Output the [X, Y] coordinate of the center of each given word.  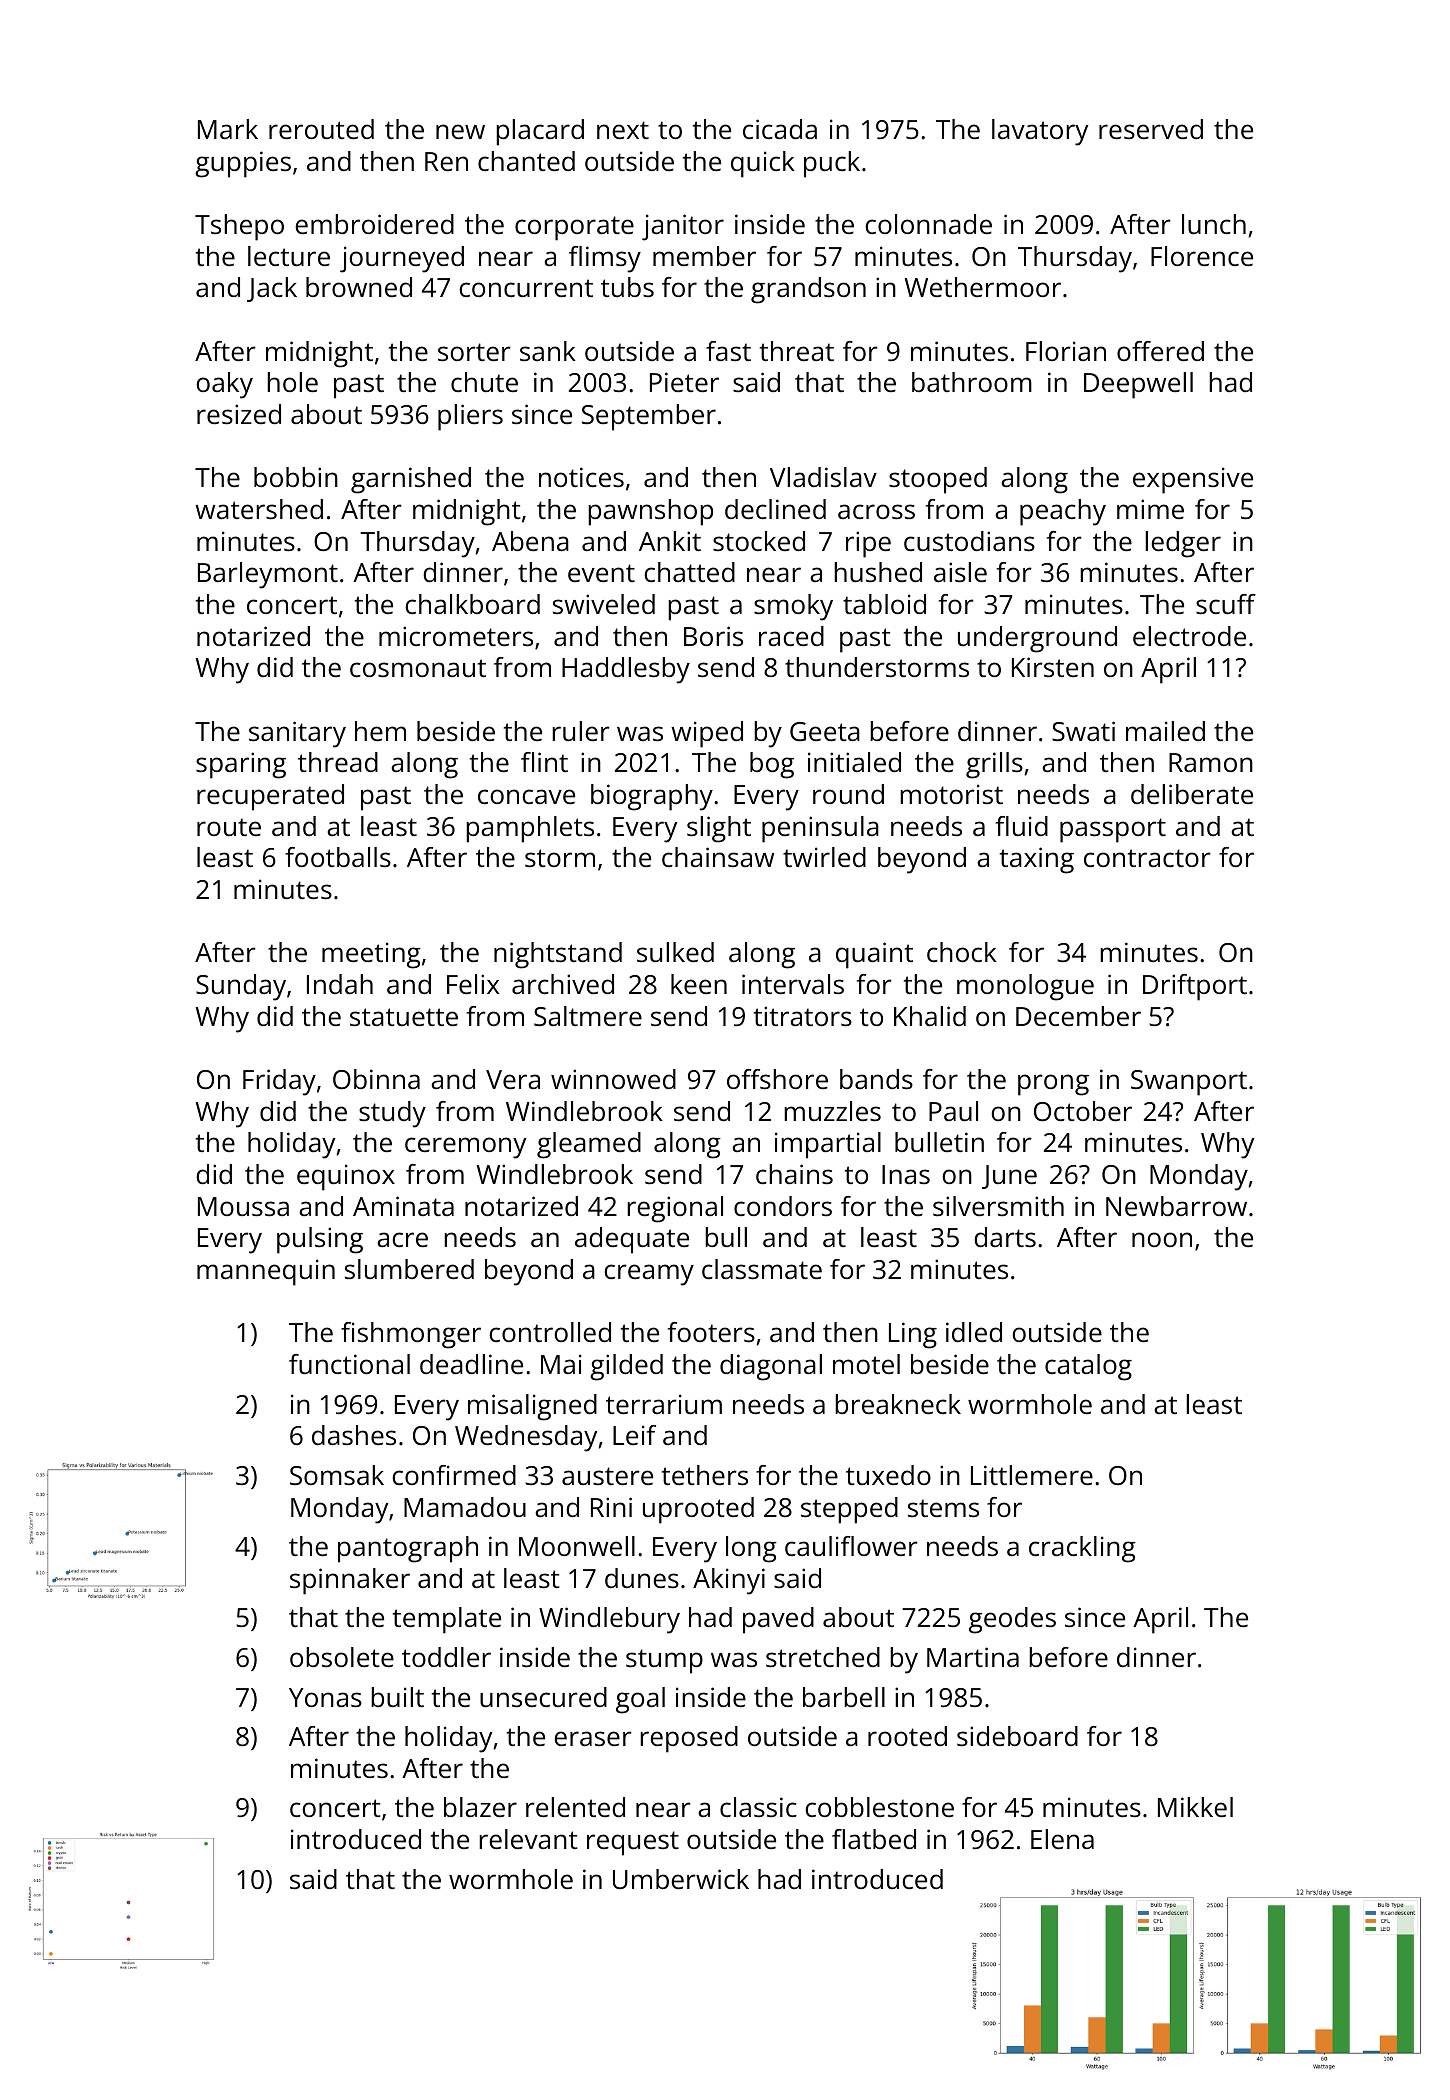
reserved [1151, 129]
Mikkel [1195, 1807]
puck [832, 164]
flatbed [874, 1839]
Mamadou [465, 1507]
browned [359, 287]
